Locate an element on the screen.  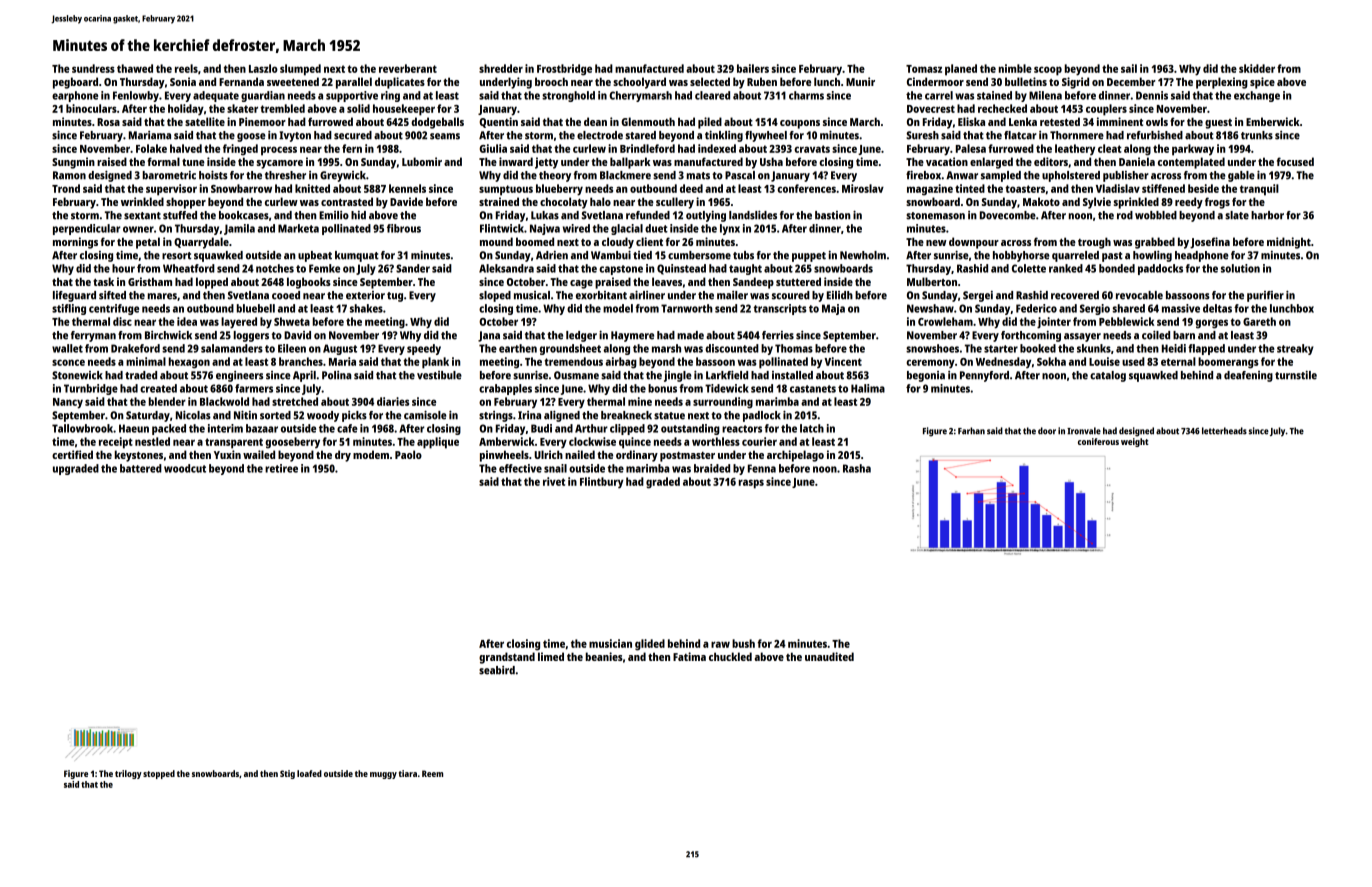
tranquil is located at coordinates (1259, 190).
